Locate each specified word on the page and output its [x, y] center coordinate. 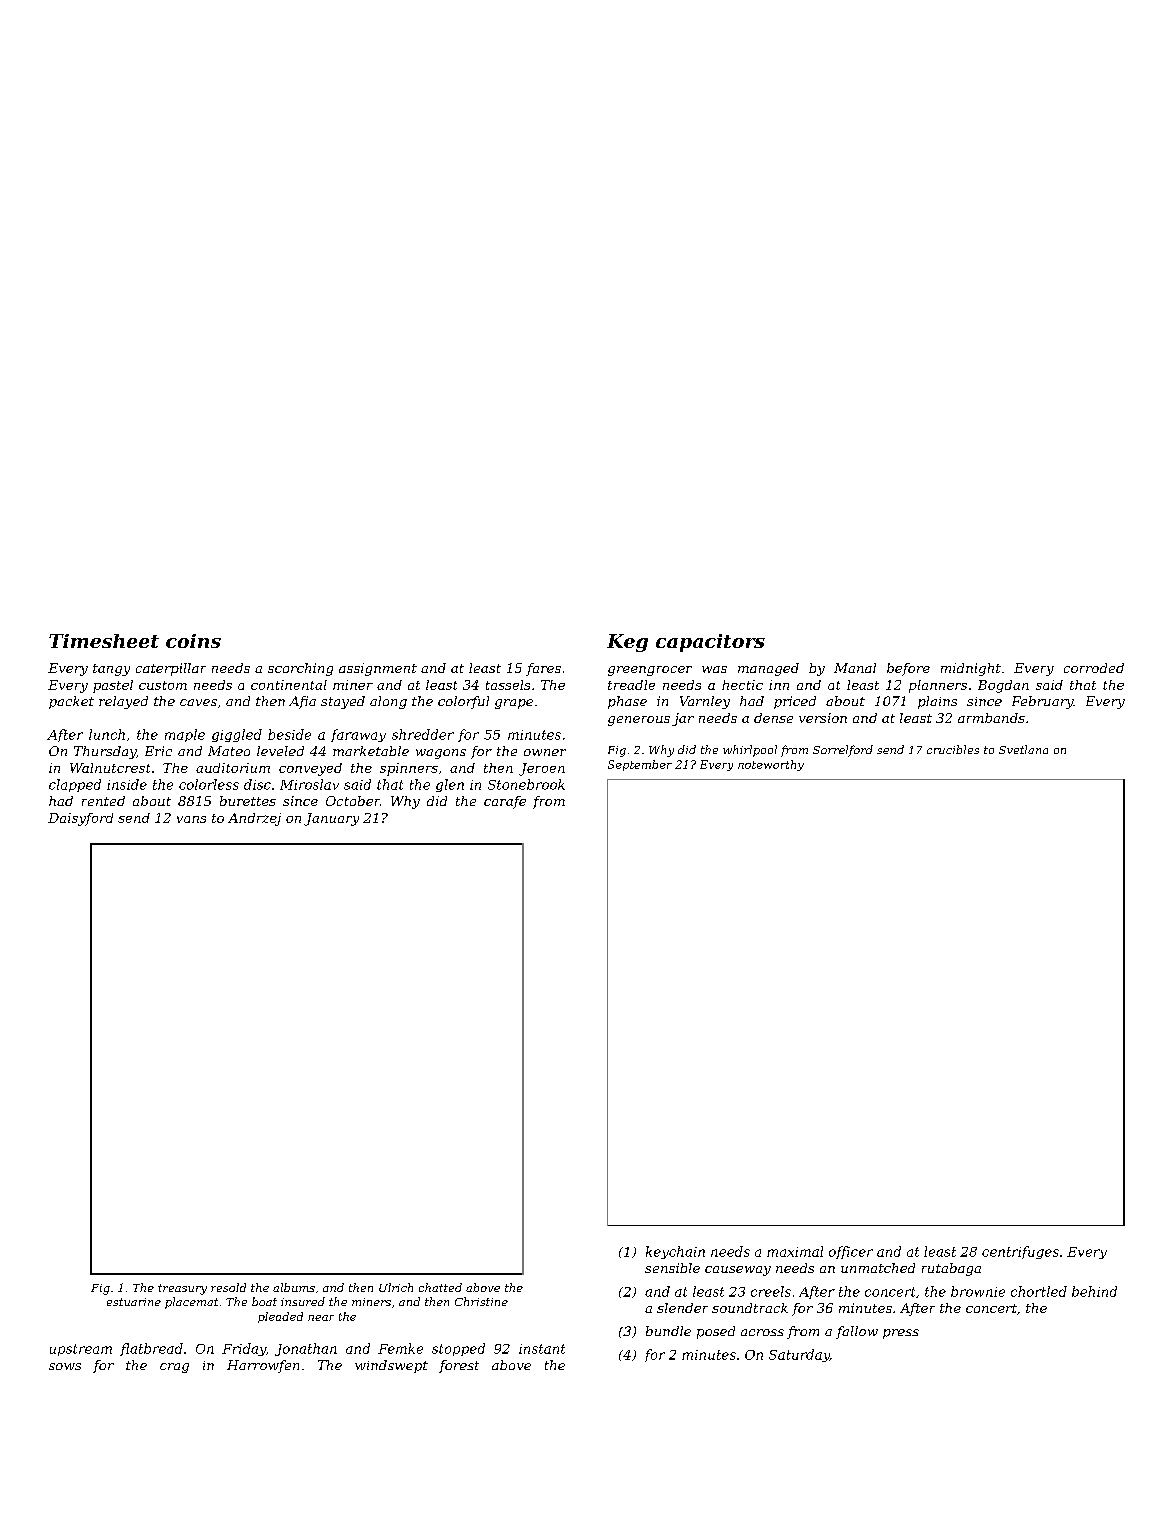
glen [450, 785]
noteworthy [771, 765]
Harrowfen [263, 1366]
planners [938, 686]
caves [198, 702]
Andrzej [254, 819]
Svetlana [1023, 749]
